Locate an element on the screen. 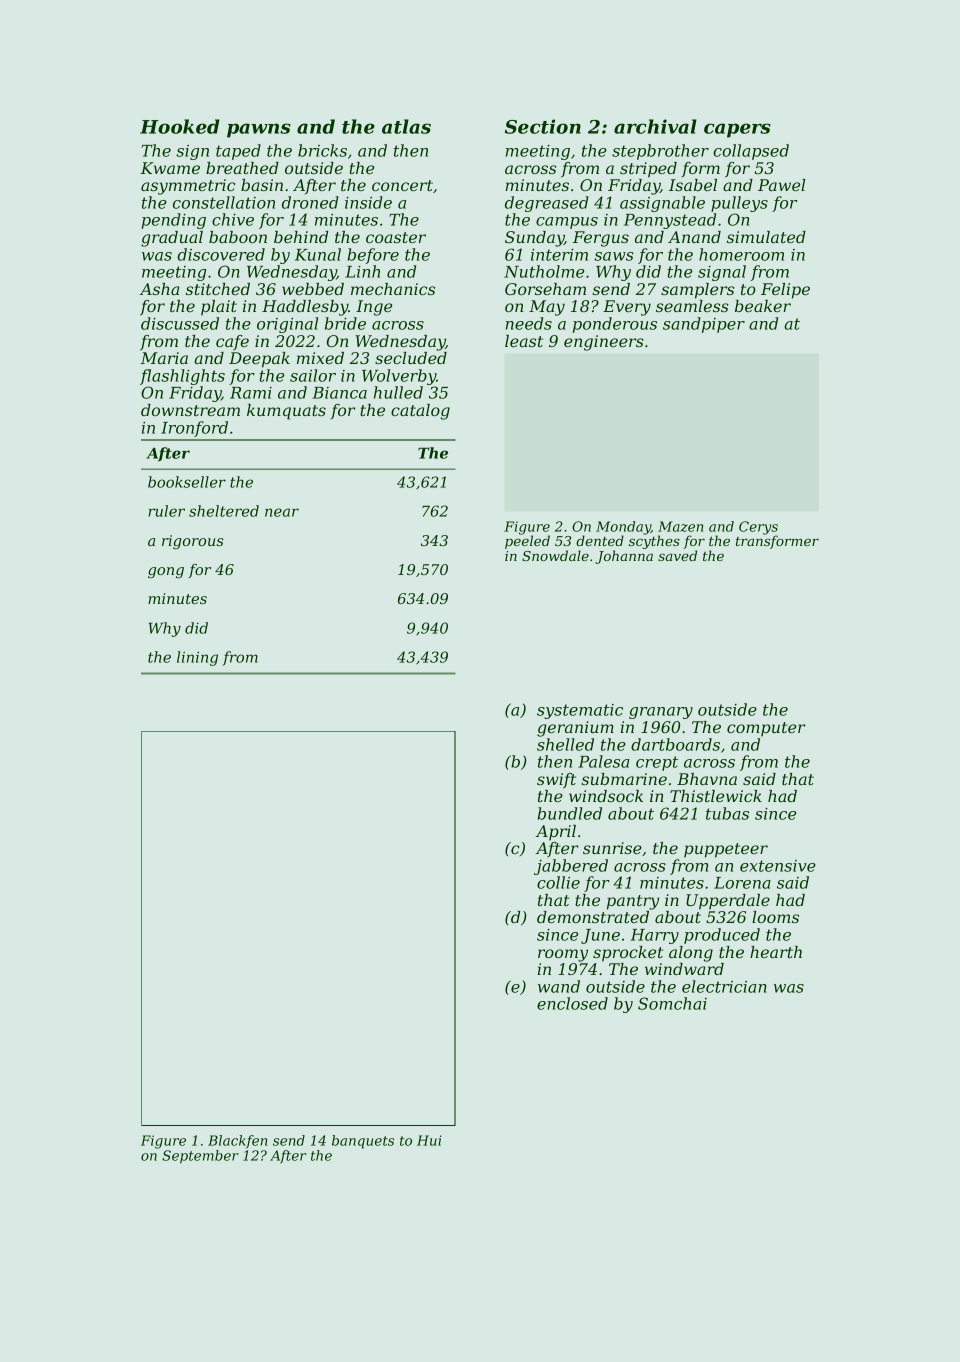 Image resolution: width=960 pixels, height=1362 pixels. Blackfen is located at coordinates (237, 1141).
